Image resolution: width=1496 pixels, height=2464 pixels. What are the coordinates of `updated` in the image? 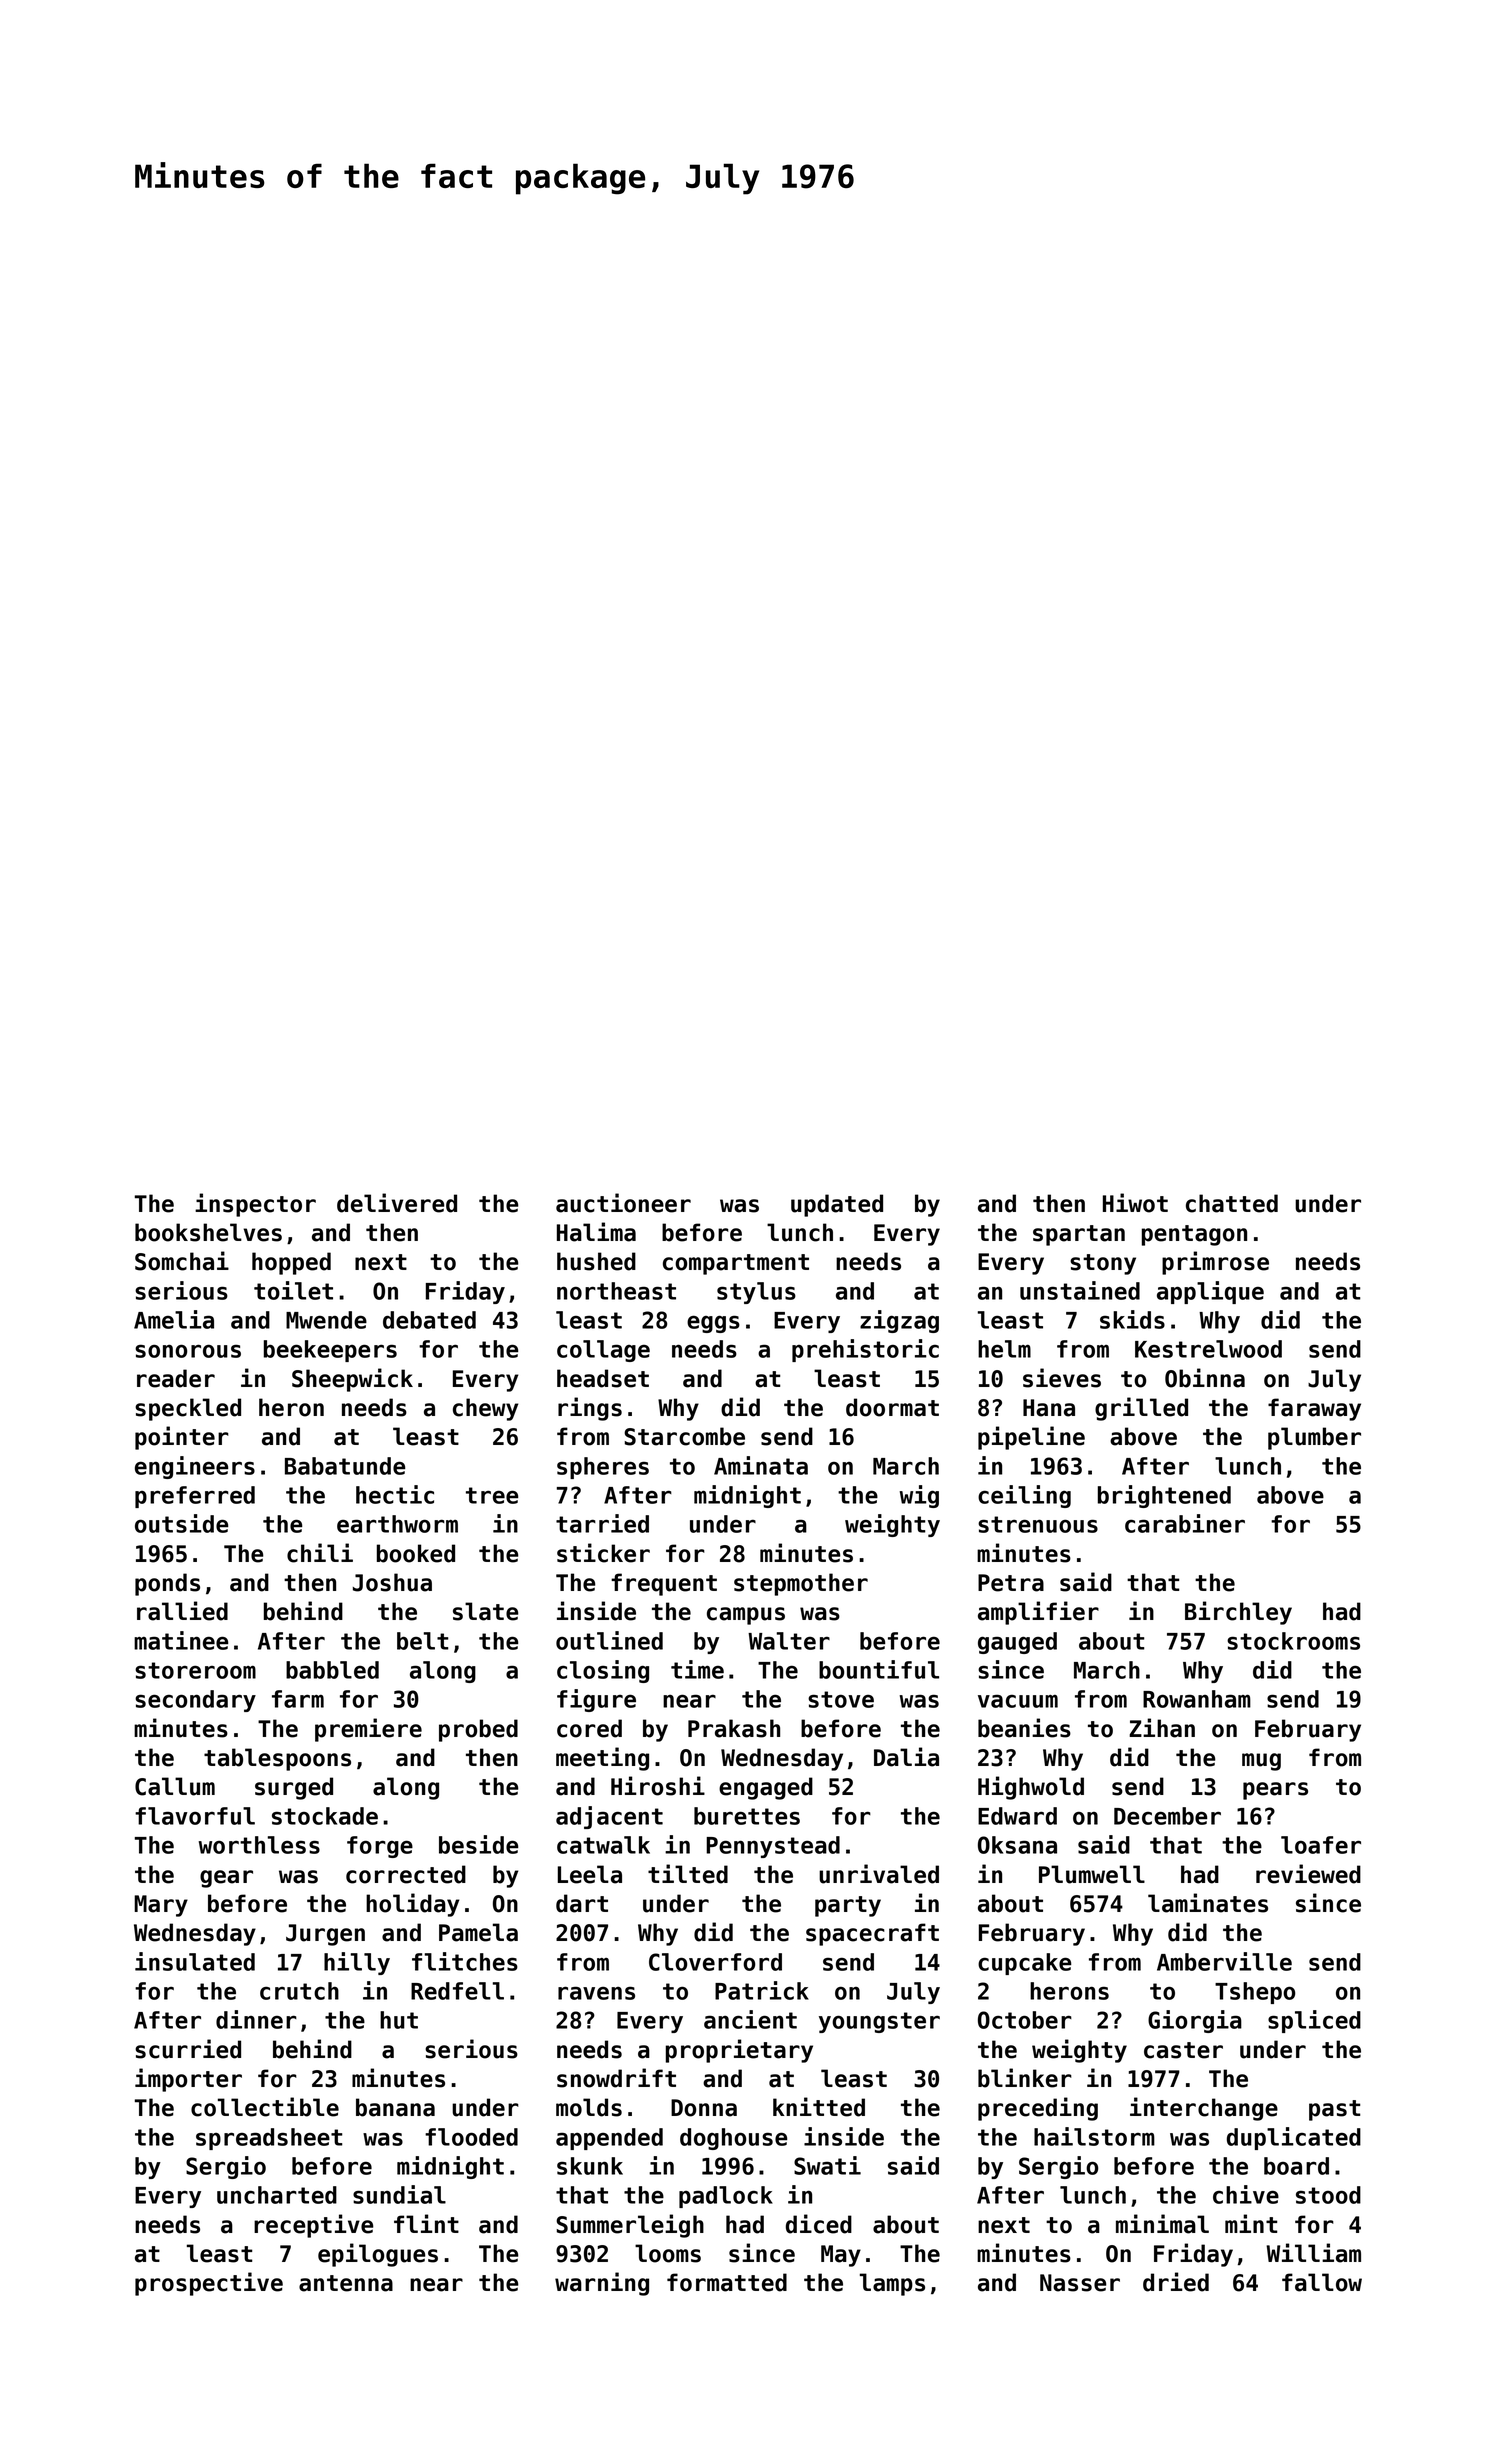 It's located at (837, 1205).
